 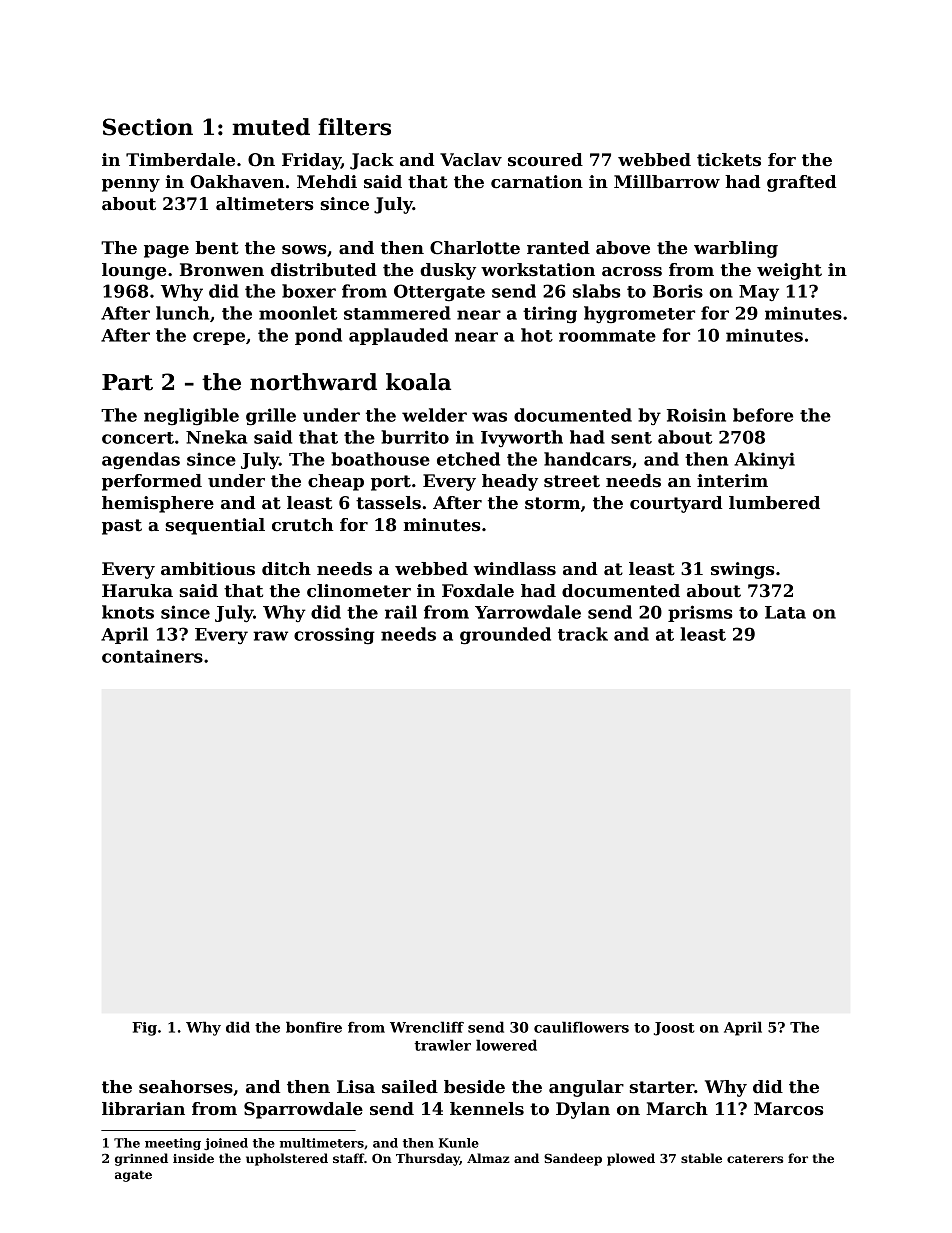 What do you see at coordinates (764, 460) in the screenshot?
I see `Akinyi` at bounding box center [764, 460].
